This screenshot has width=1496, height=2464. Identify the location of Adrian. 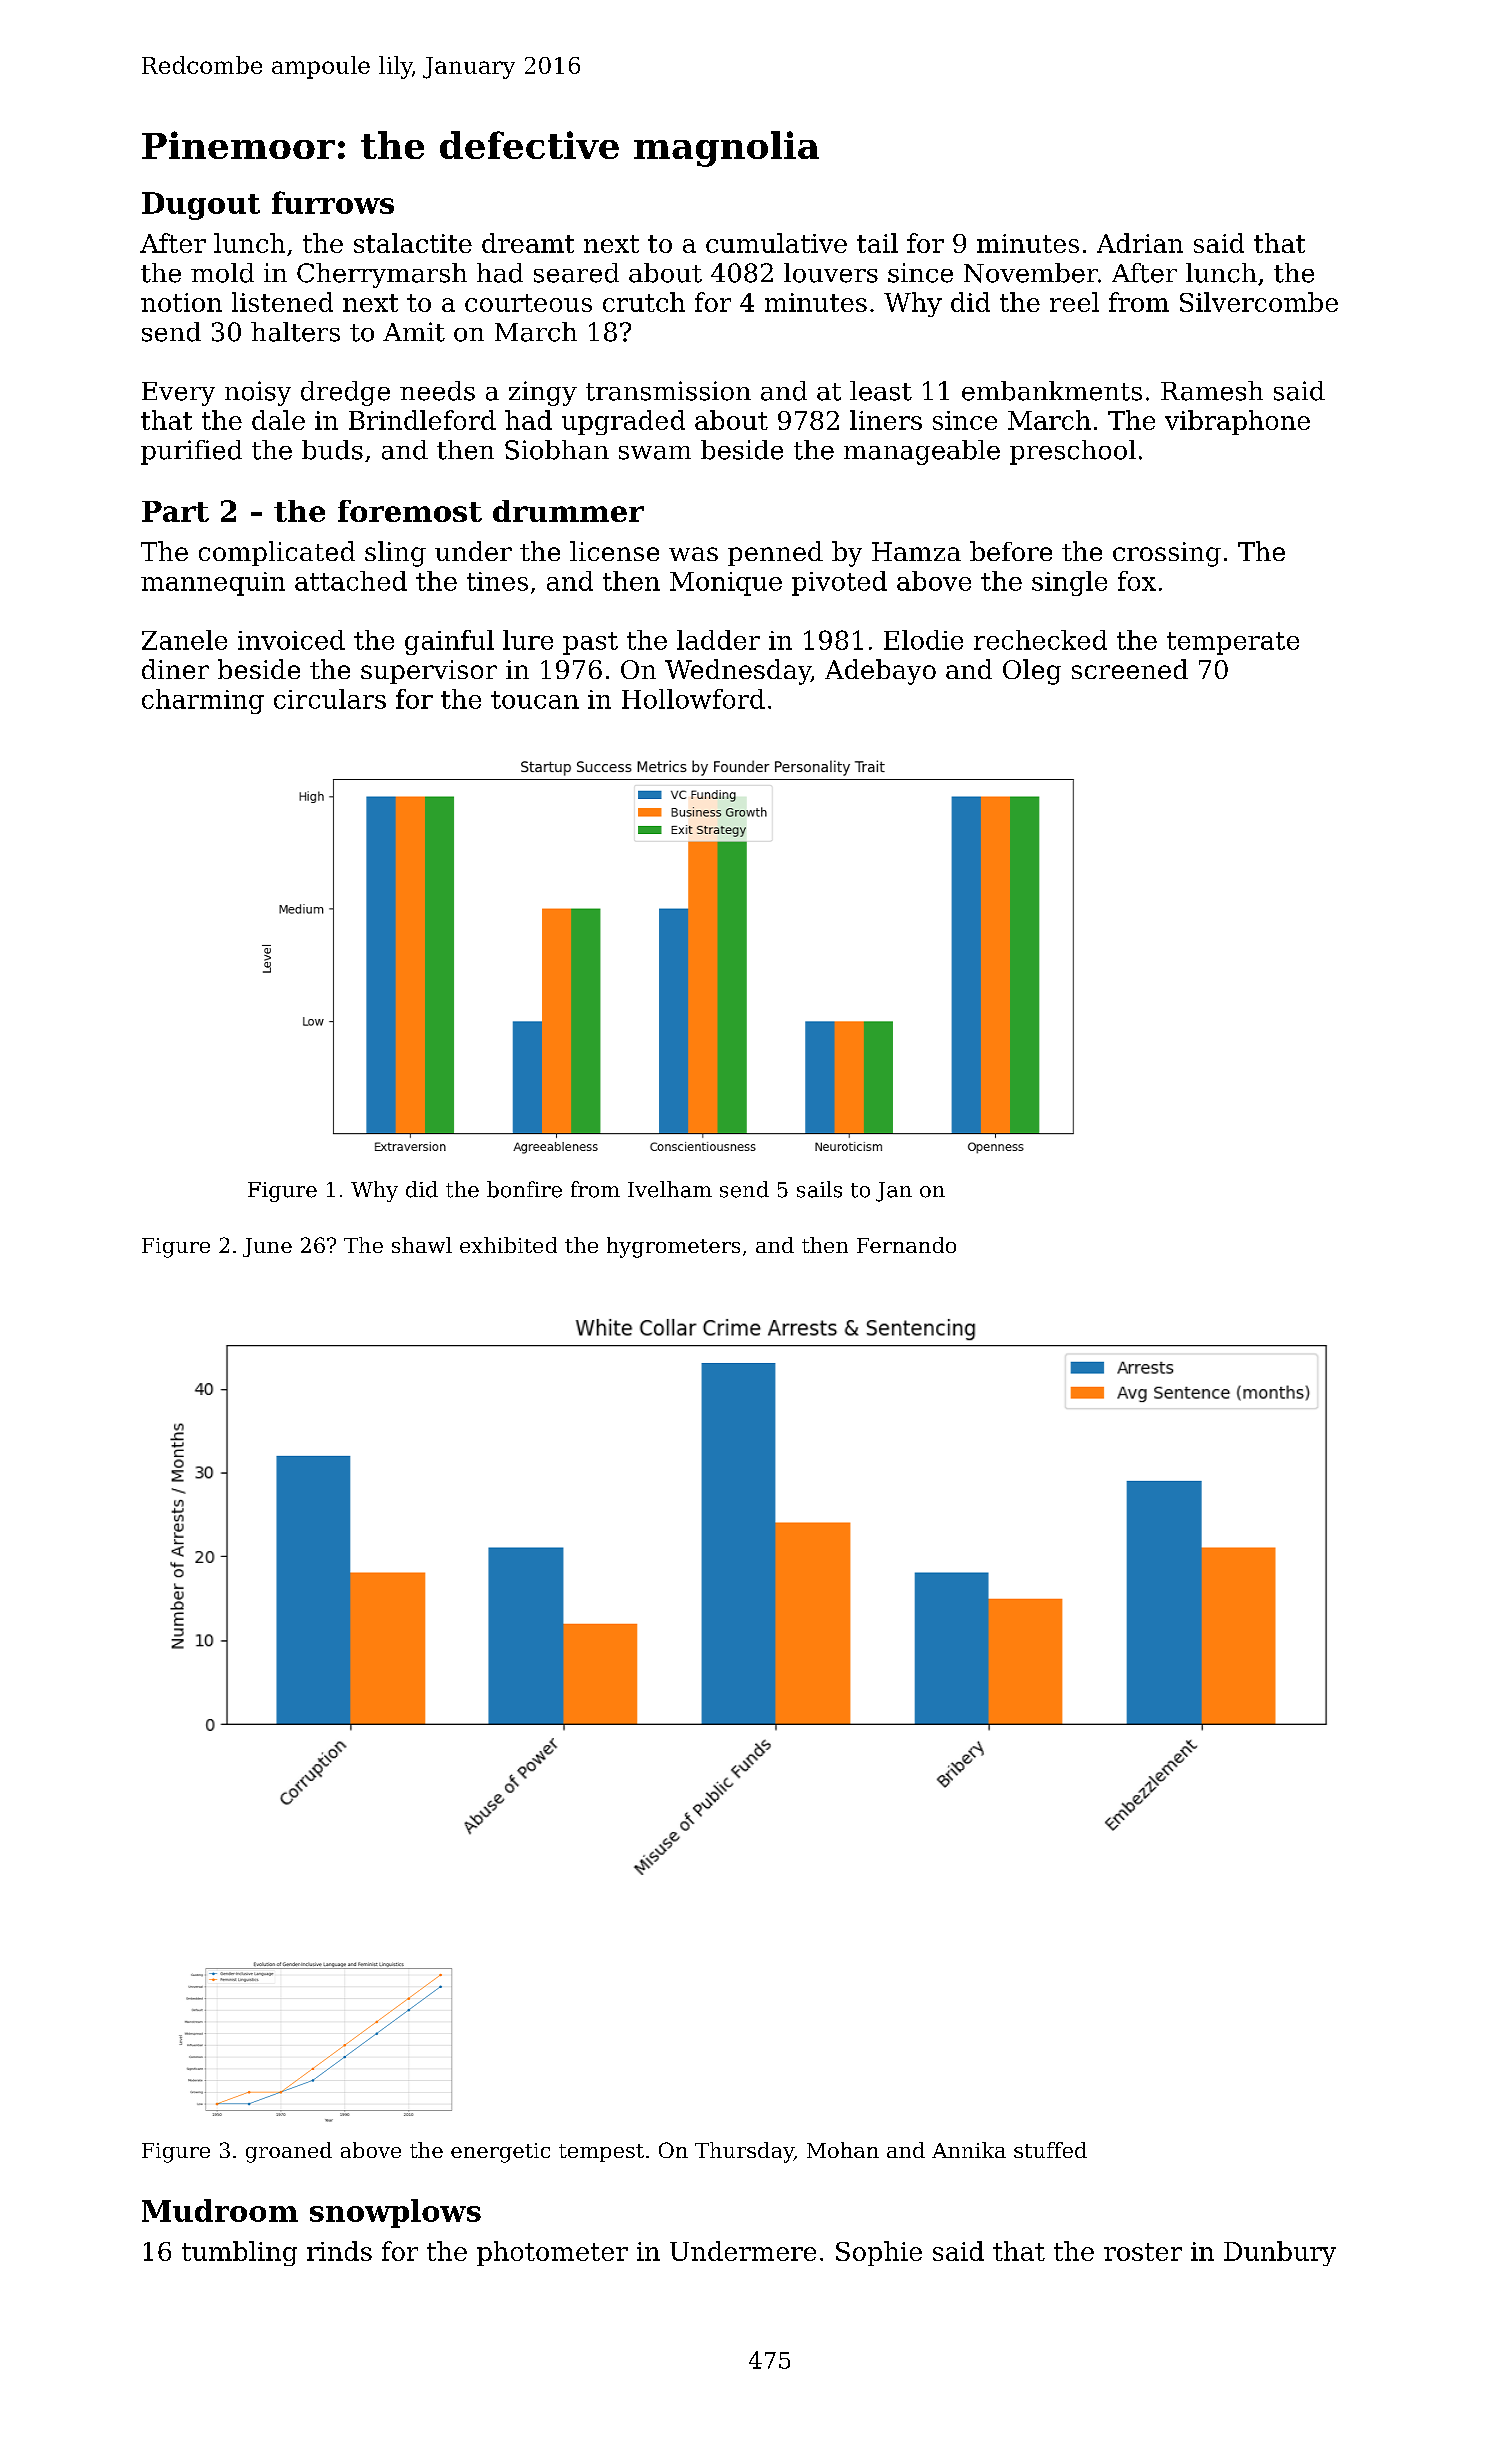
(1140, 243).
